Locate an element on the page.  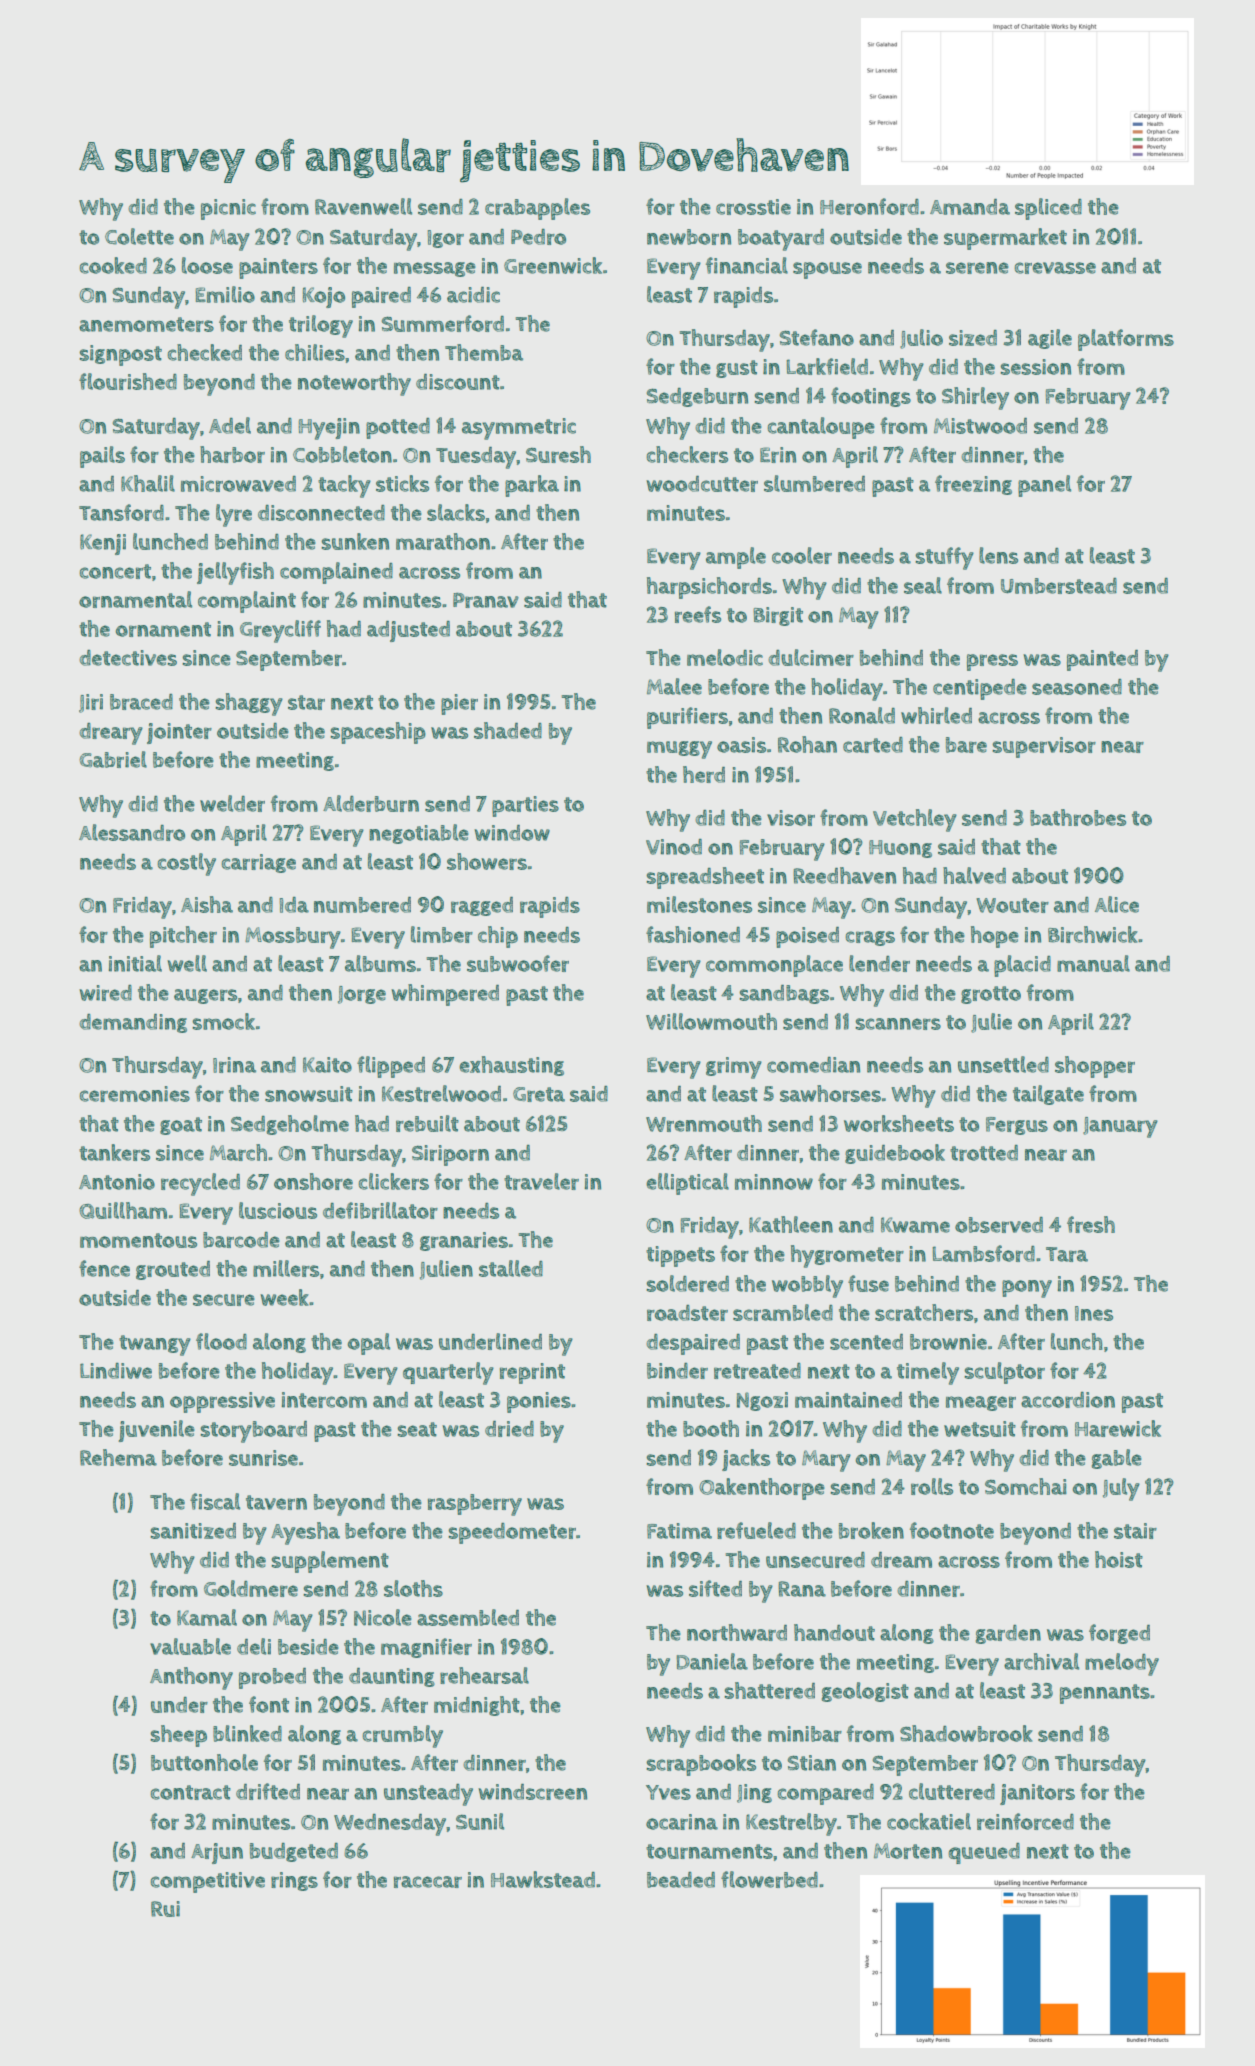
Kamal is located at coordinates (207, 1617).
